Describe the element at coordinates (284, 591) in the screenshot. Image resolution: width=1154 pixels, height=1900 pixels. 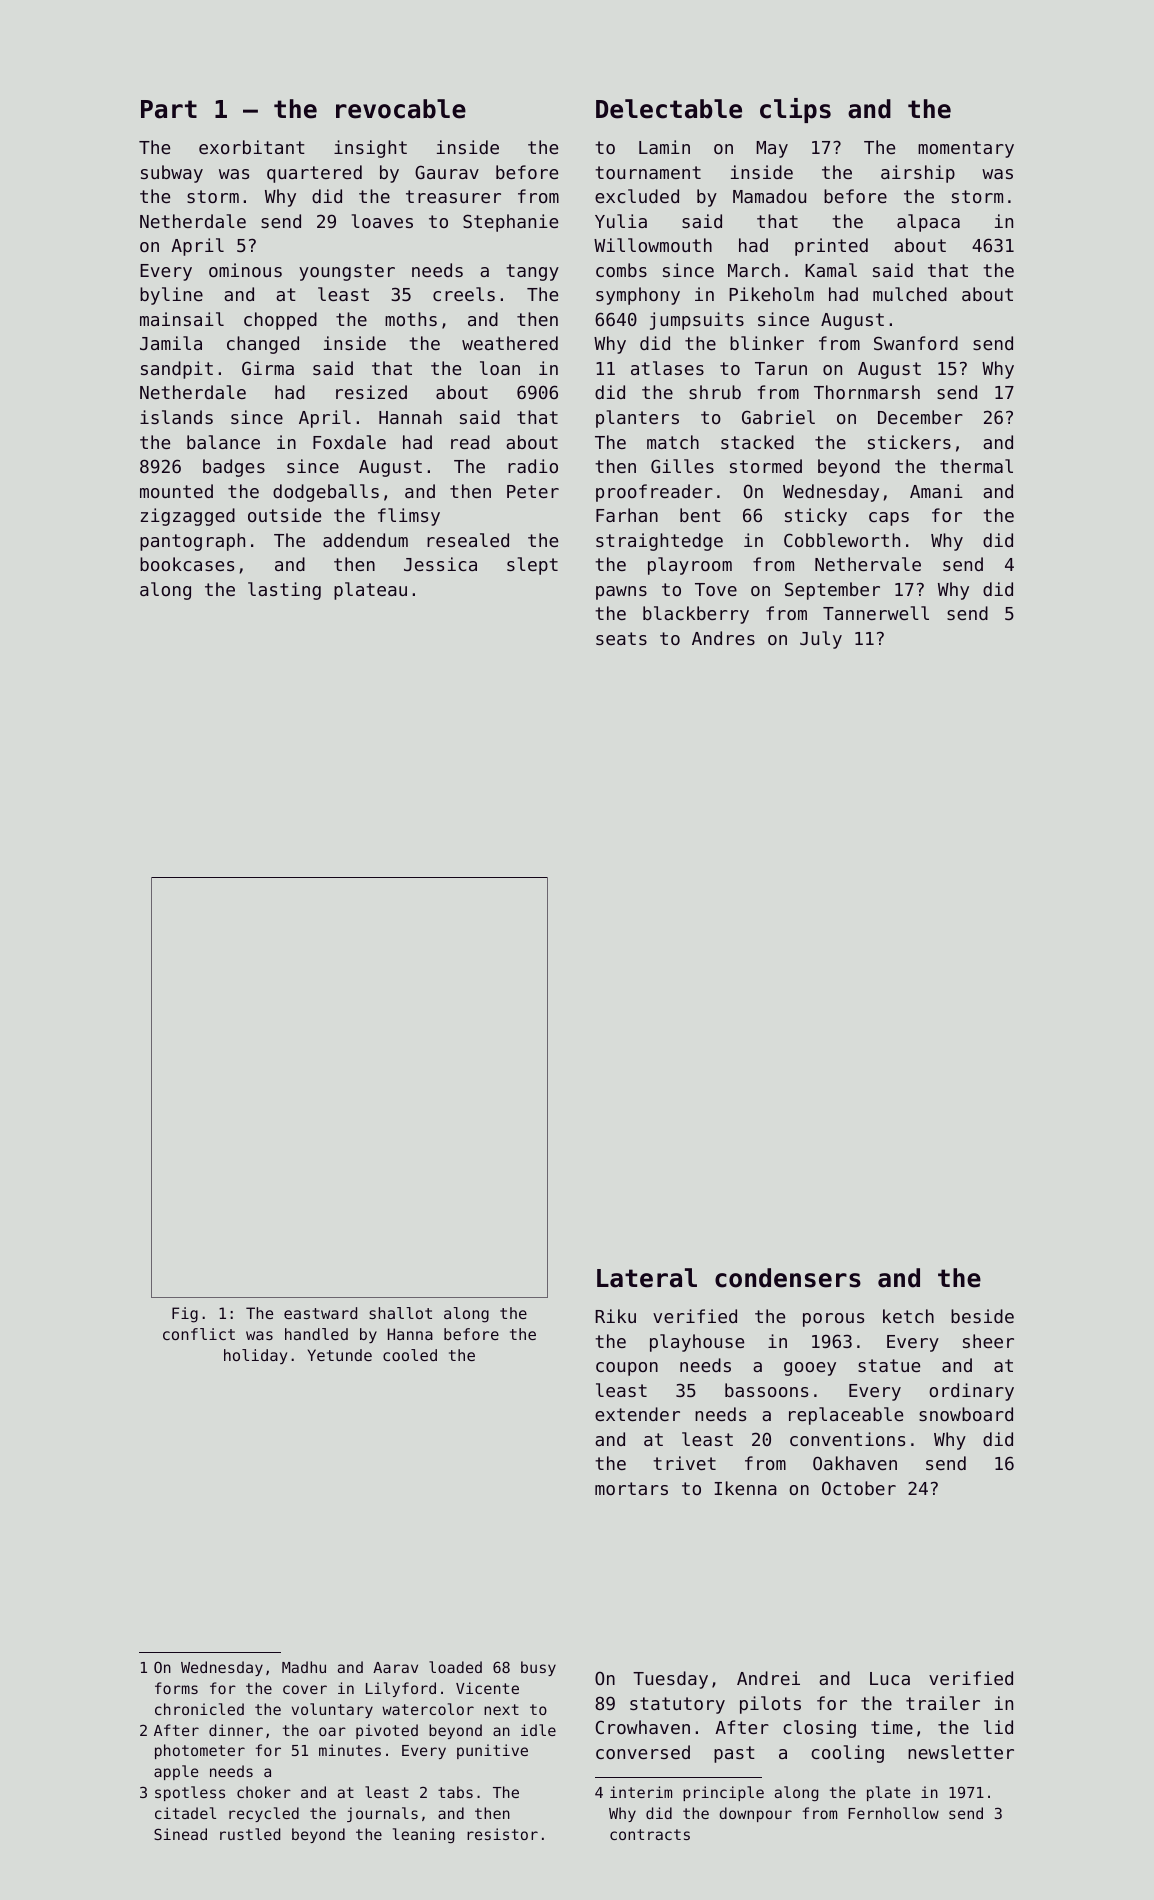
I see `lasting` at that location.
